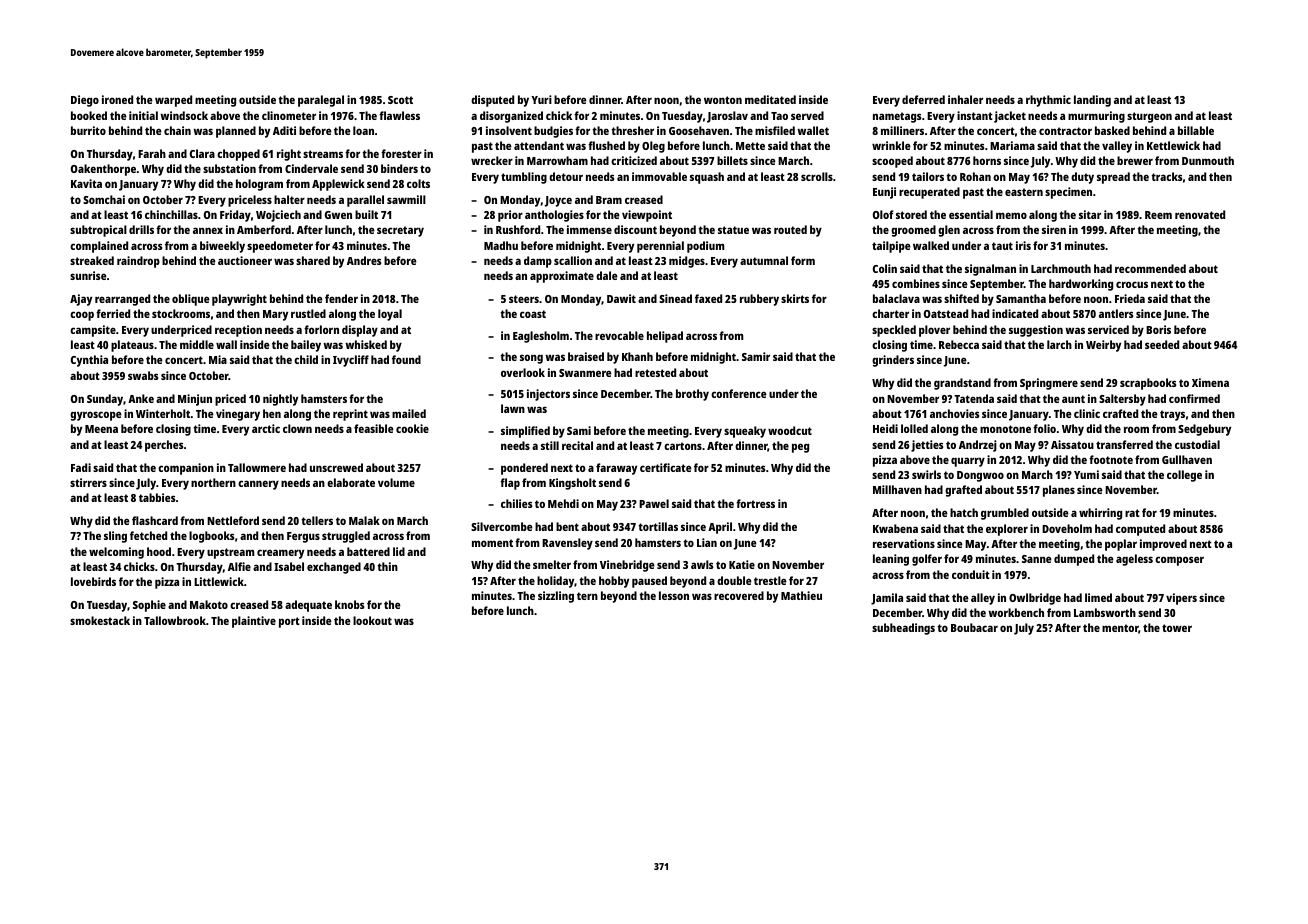 The width and height of the image is (1308, 924). Describe the element at coordinates (658, 526) in the image. I see `tortillas` at that location.
